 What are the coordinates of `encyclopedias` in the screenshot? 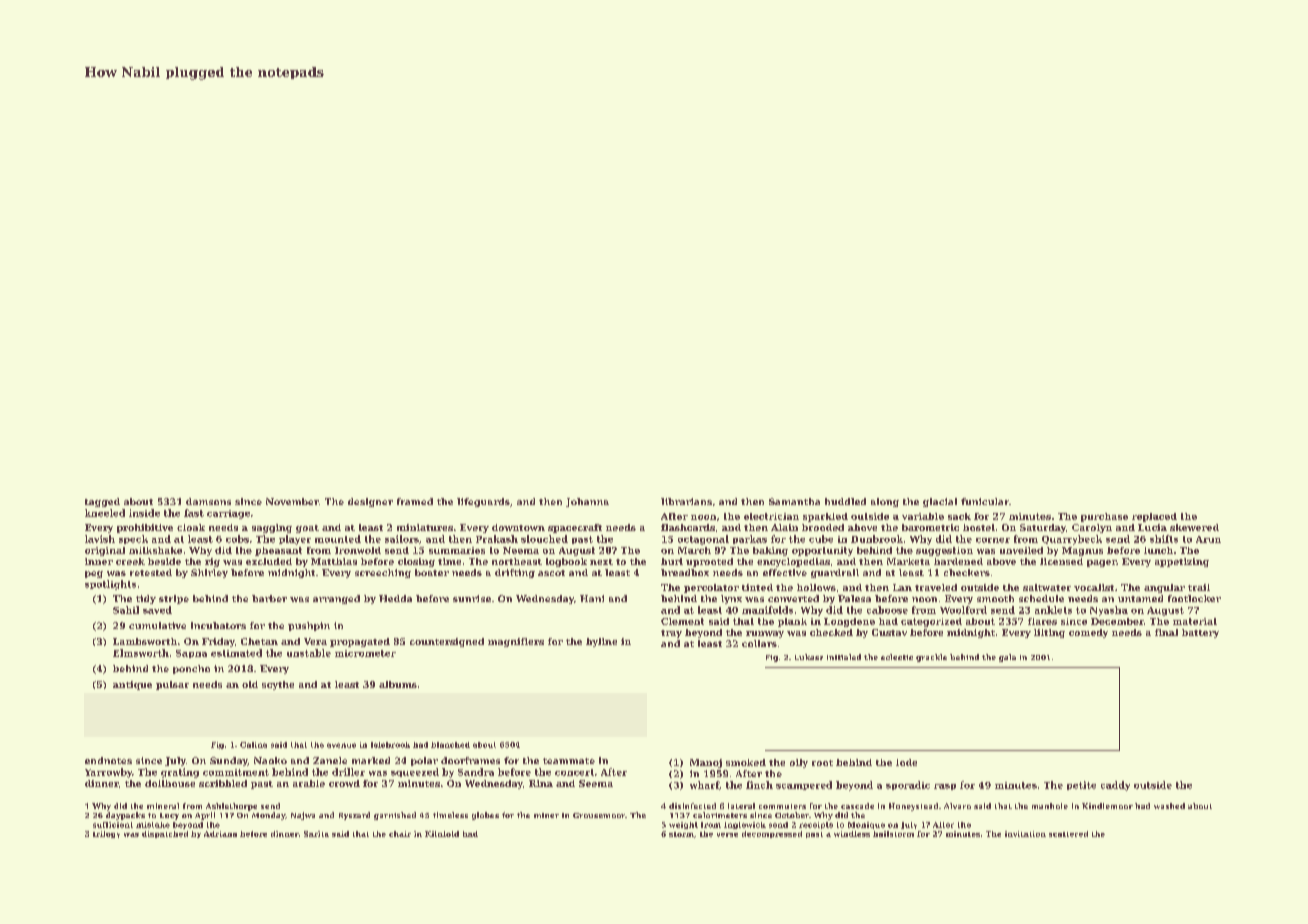 It's located at (793, 562).
